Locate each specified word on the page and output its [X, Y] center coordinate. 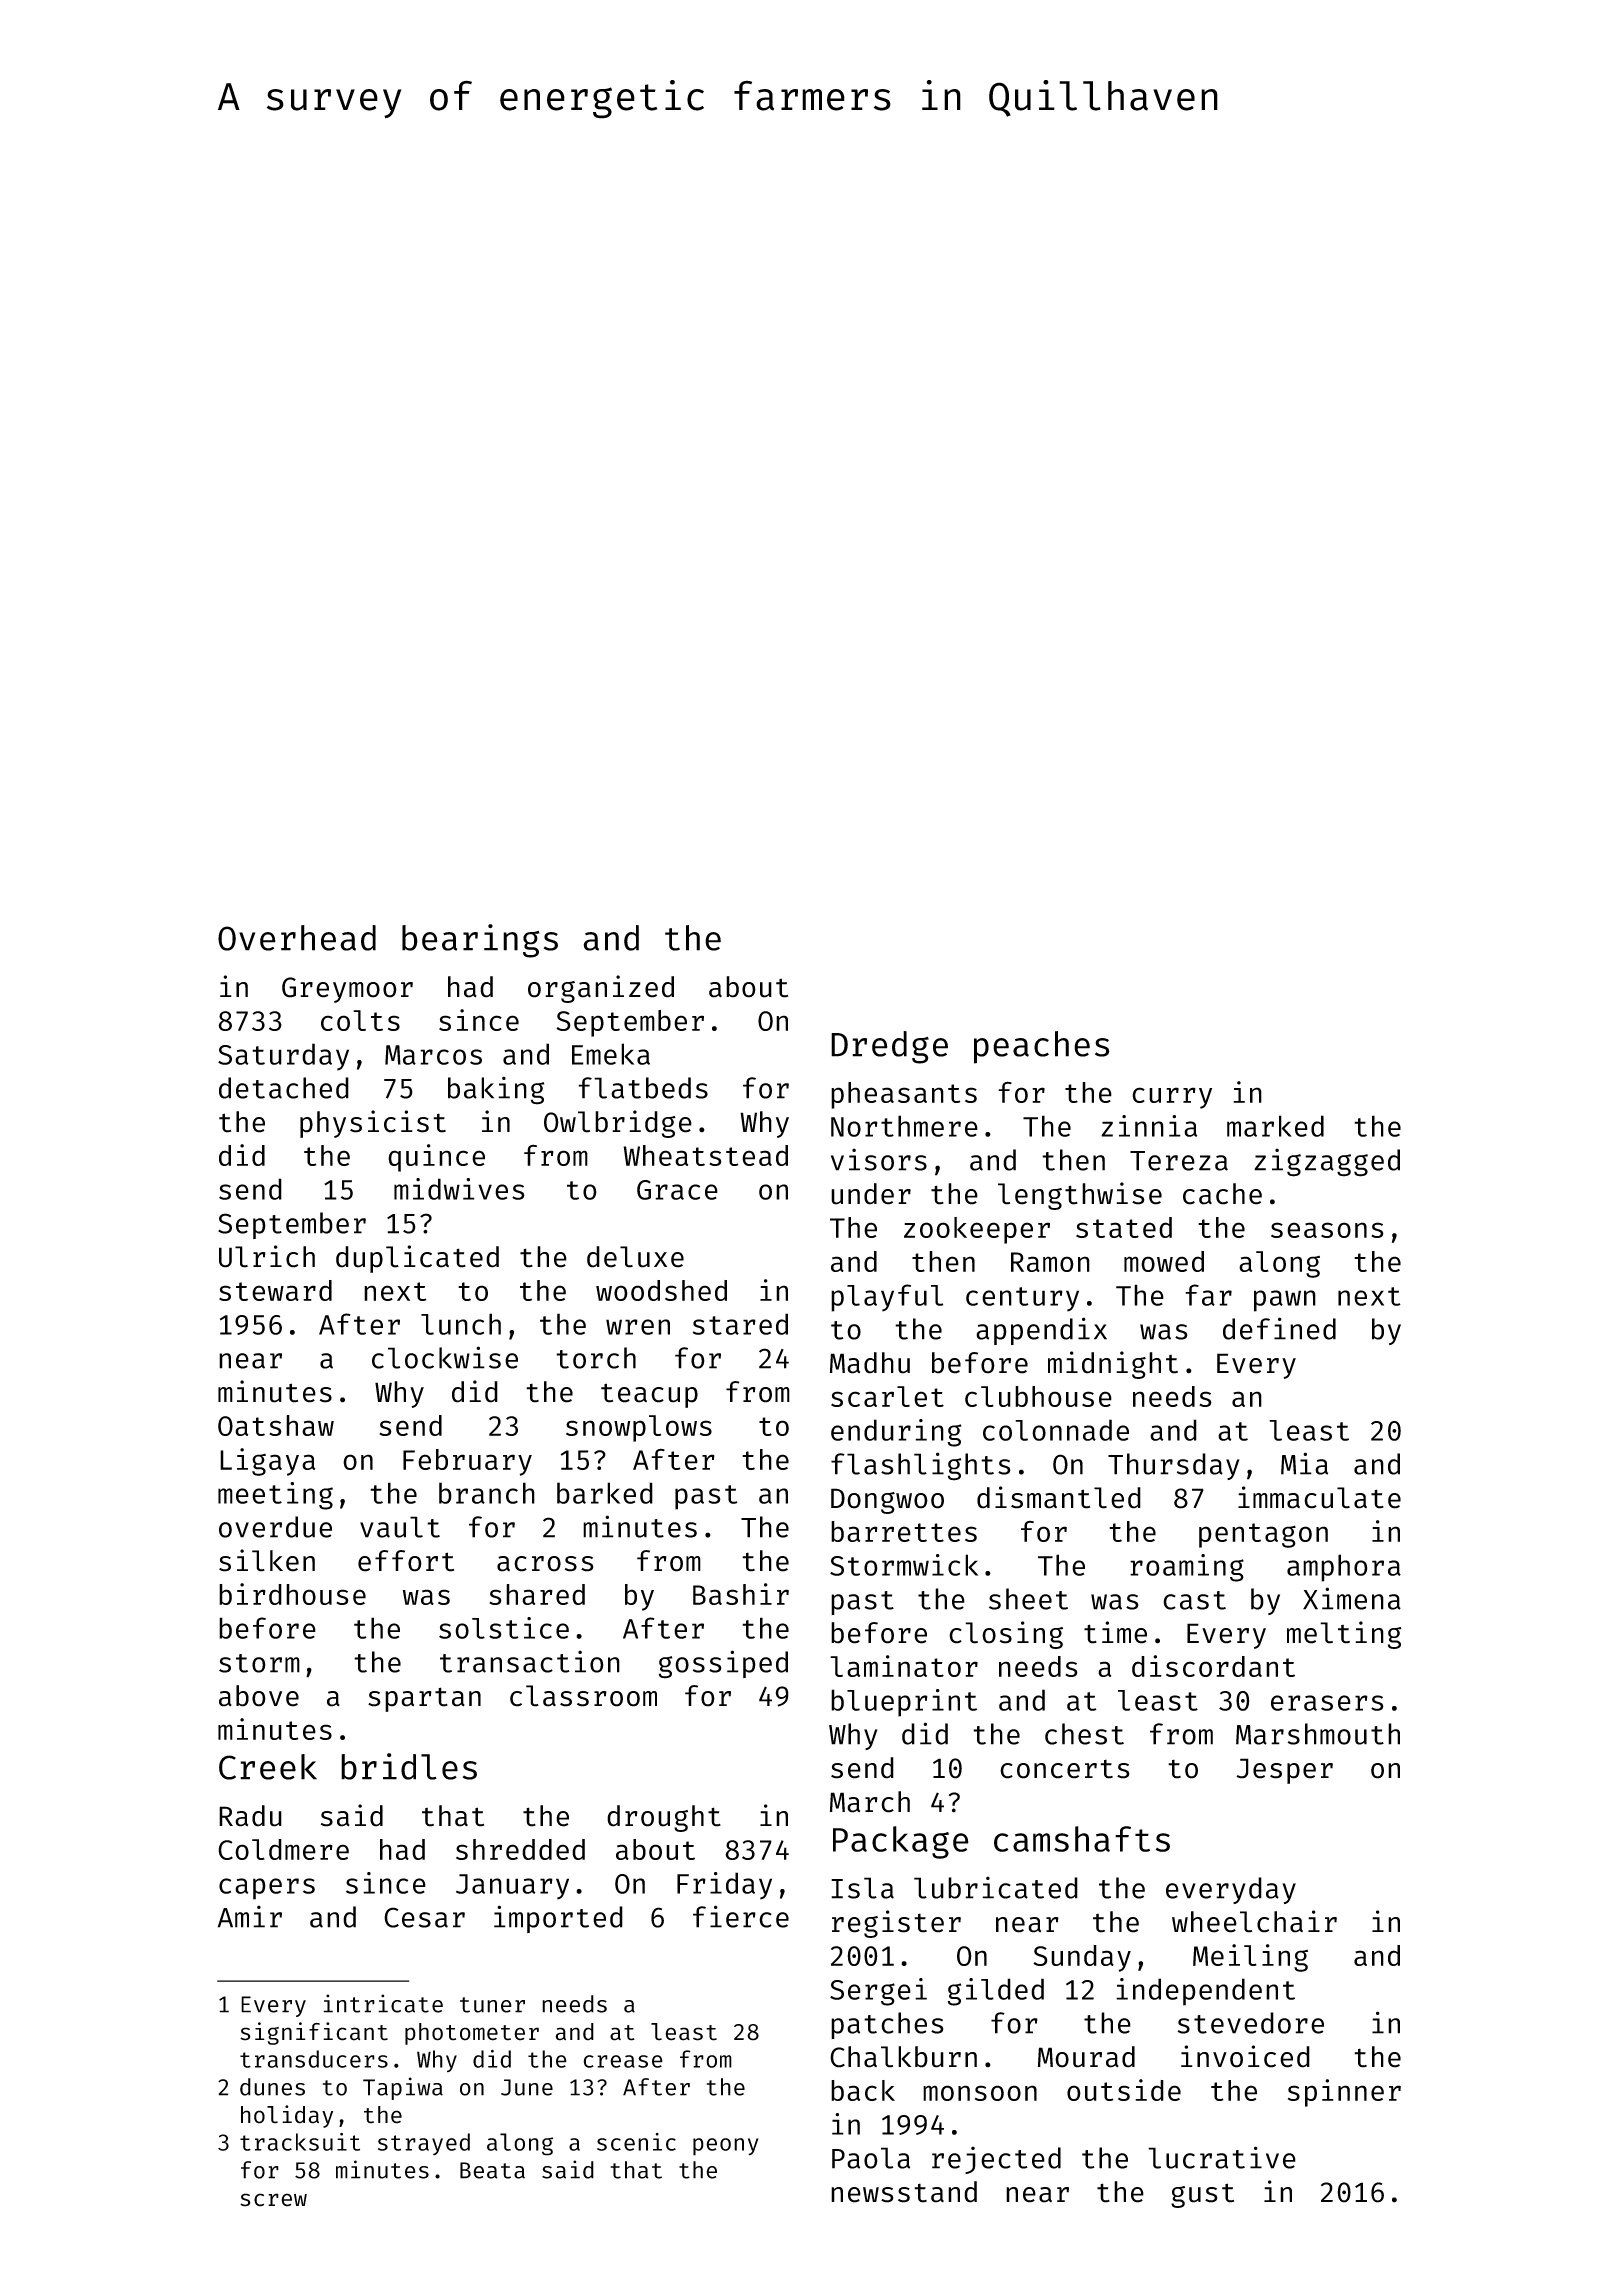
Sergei [878, 1992]
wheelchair [1254, 1921]
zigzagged [1327, 1162]
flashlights [921, 1466]
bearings [480, 941]
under [871, 1194]
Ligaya [267, 1462]
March [870, 1802]
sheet [1028, 1599]
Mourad [1086, 2057]
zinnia [1149, 1126]
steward [275, 1290]
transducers [314, 2059]
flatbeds [643, 1088]
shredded [520, 1849]
